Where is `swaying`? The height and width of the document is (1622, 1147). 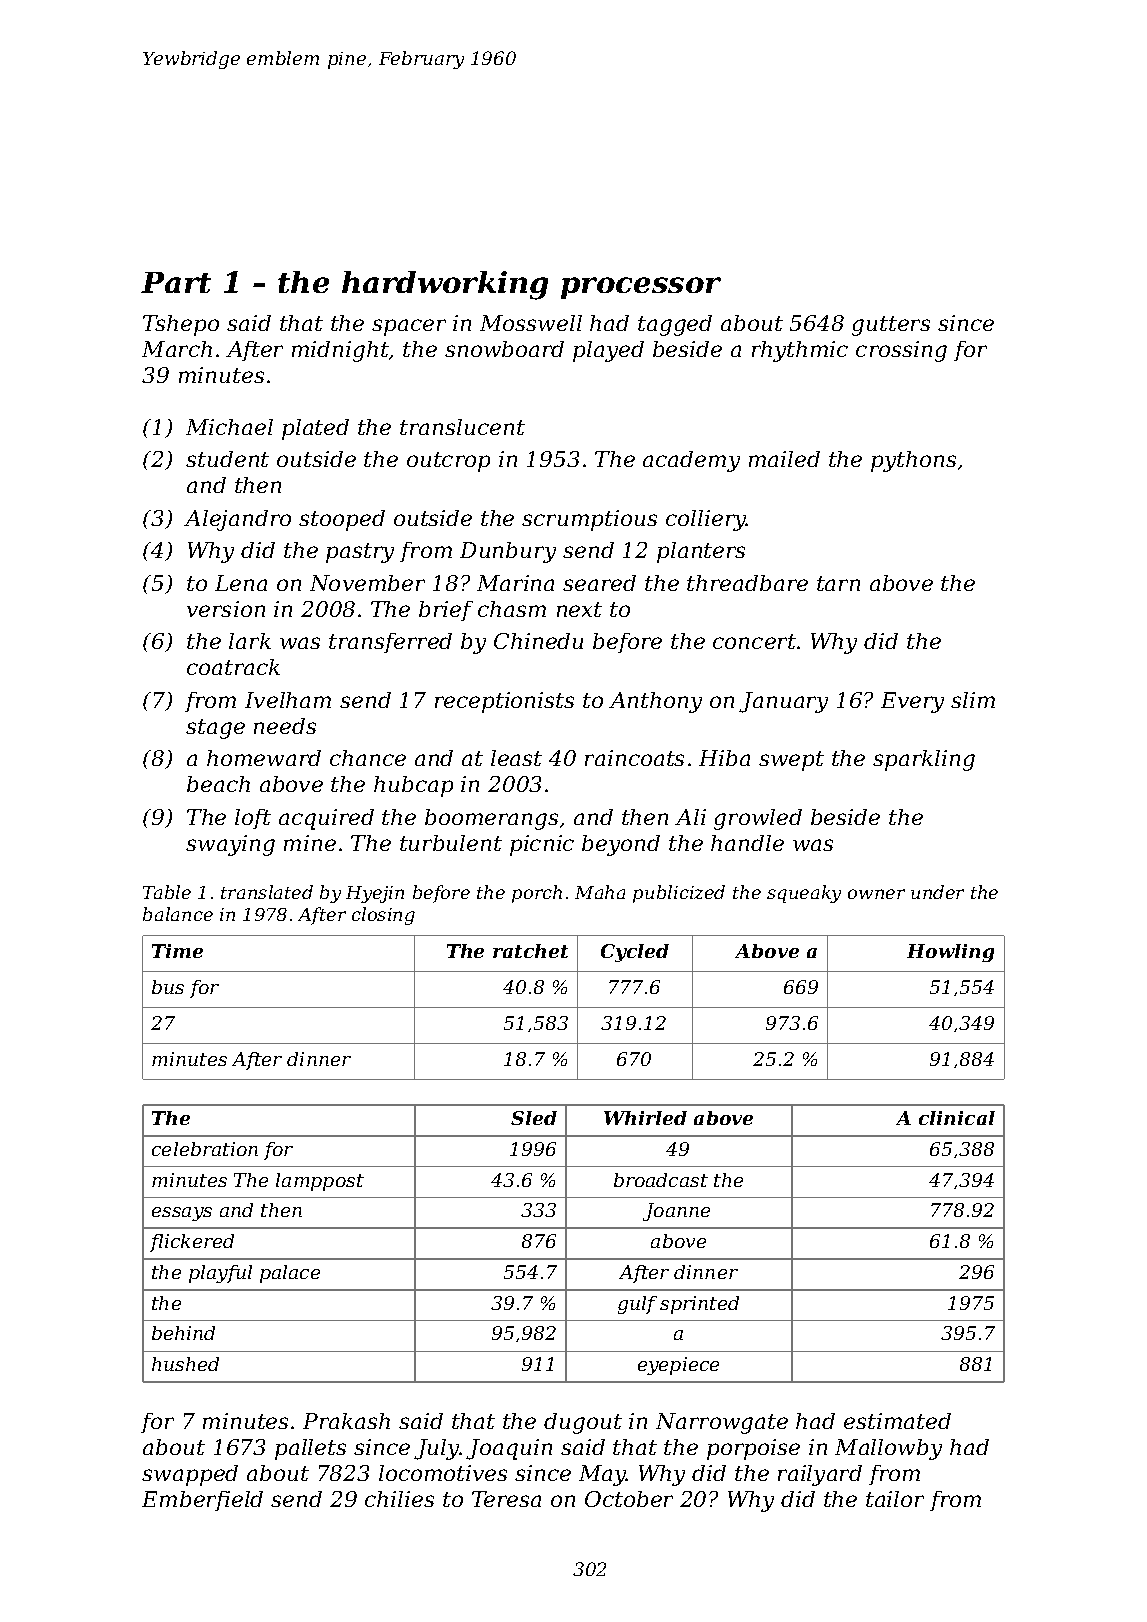
swaying is located at coordinates (230, 845).
